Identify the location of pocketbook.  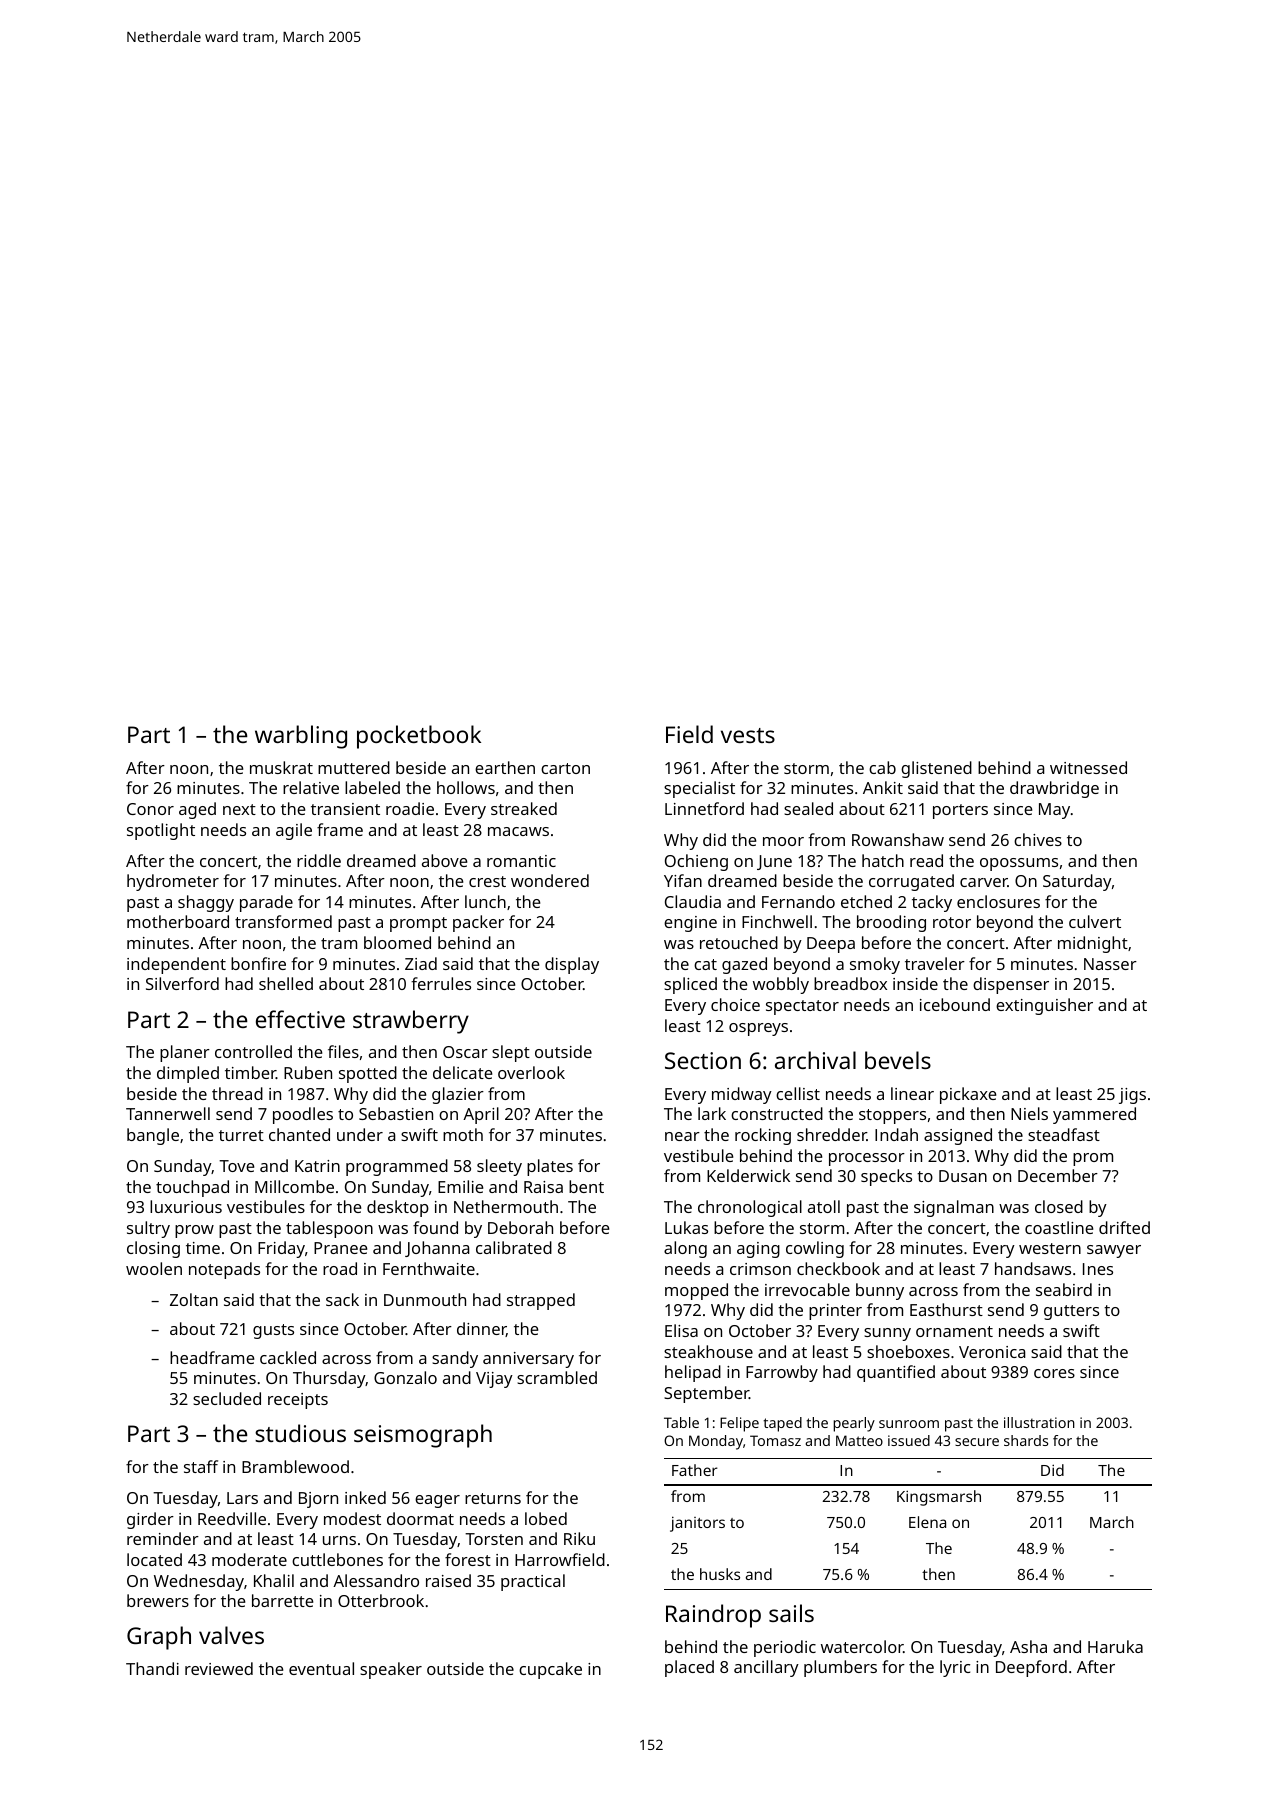
(419, 737).
